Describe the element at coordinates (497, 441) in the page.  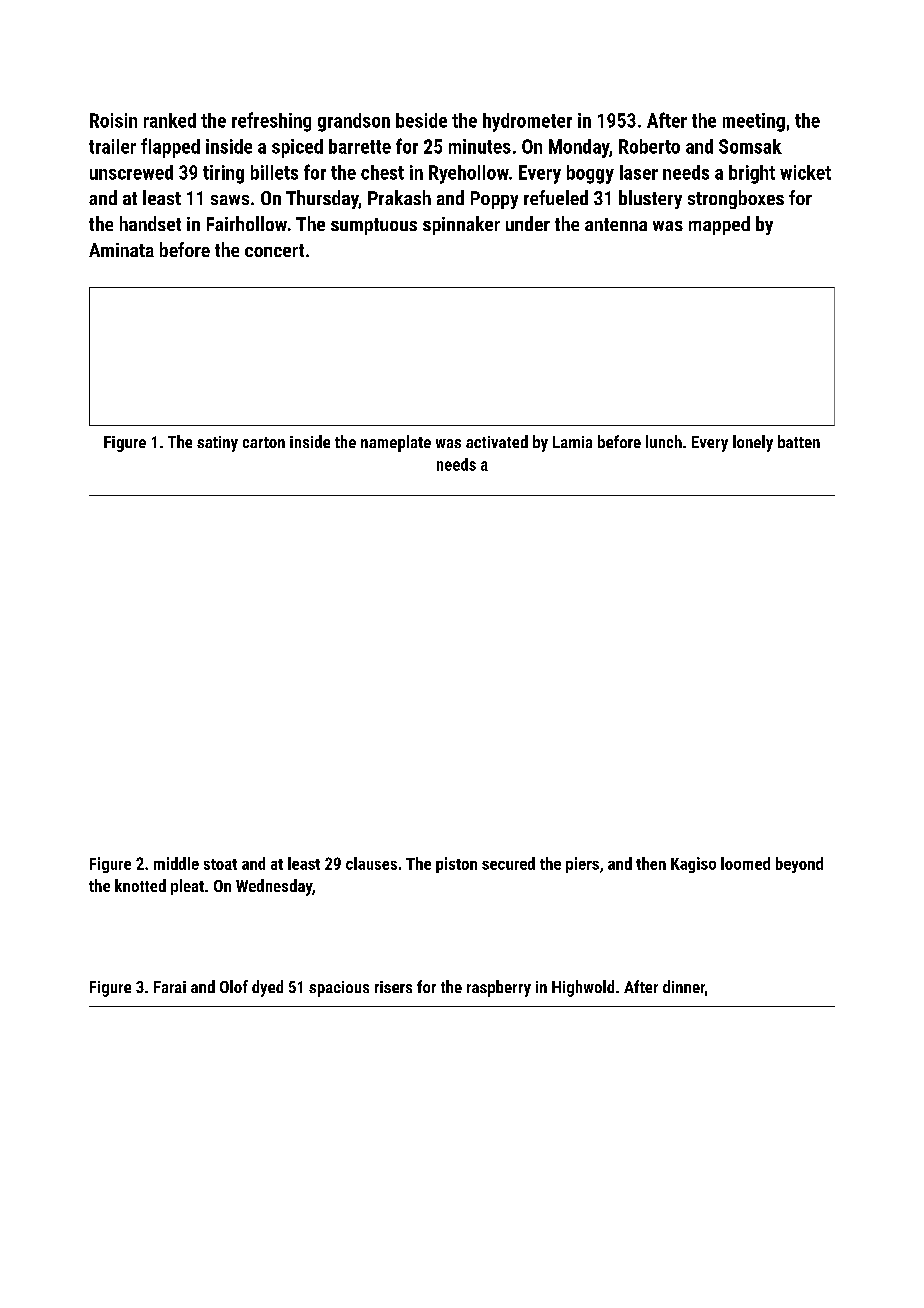
I see `activated` at that location.
